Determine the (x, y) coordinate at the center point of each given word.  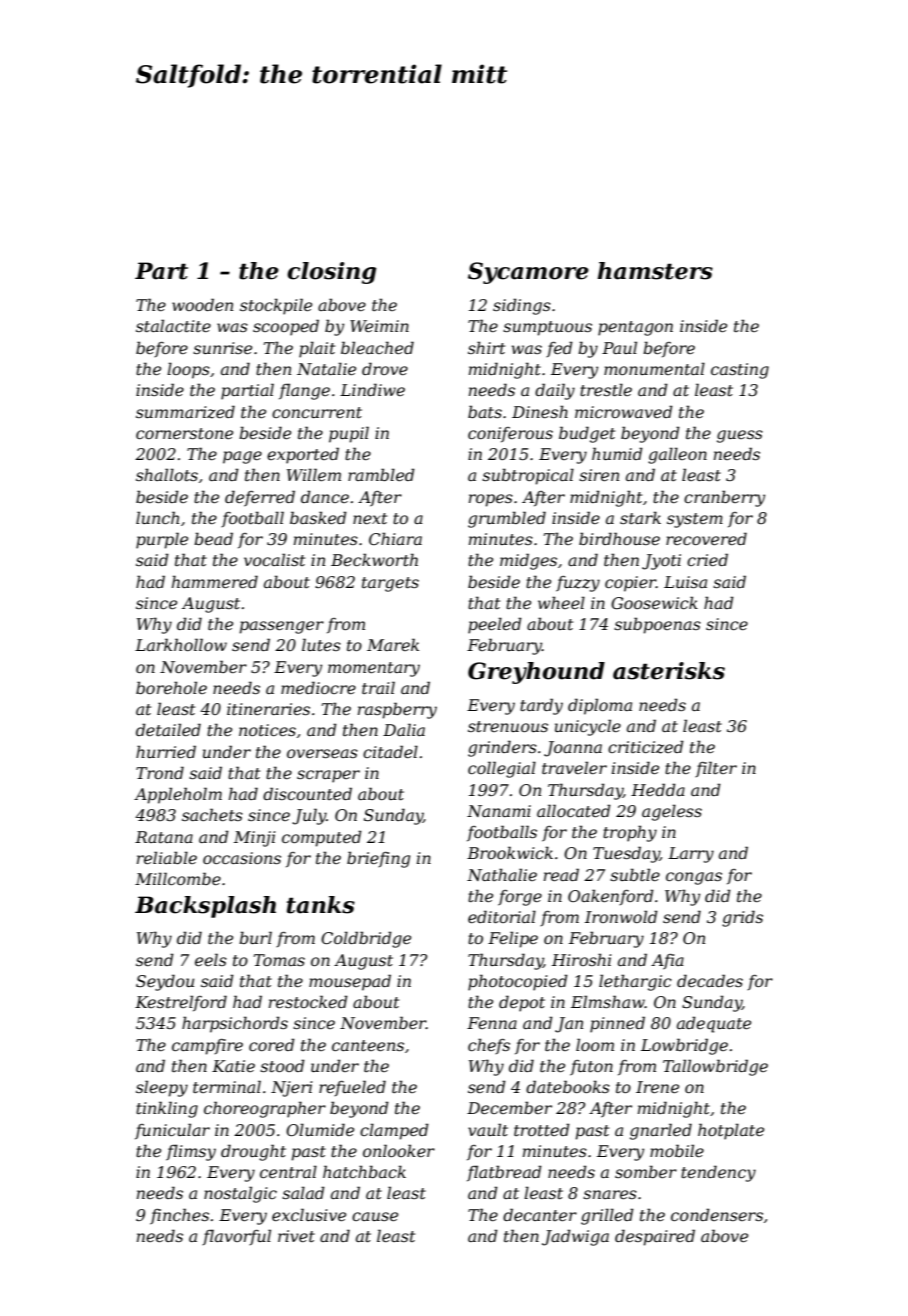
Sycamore (528, 273)
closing (332, 273)
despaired (655, 1237)
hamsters (655, 271)
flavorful (236, 1237)
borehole (171, 687)
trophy (630, 833)
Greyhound (536, 673)
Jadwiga (575, 1237)
